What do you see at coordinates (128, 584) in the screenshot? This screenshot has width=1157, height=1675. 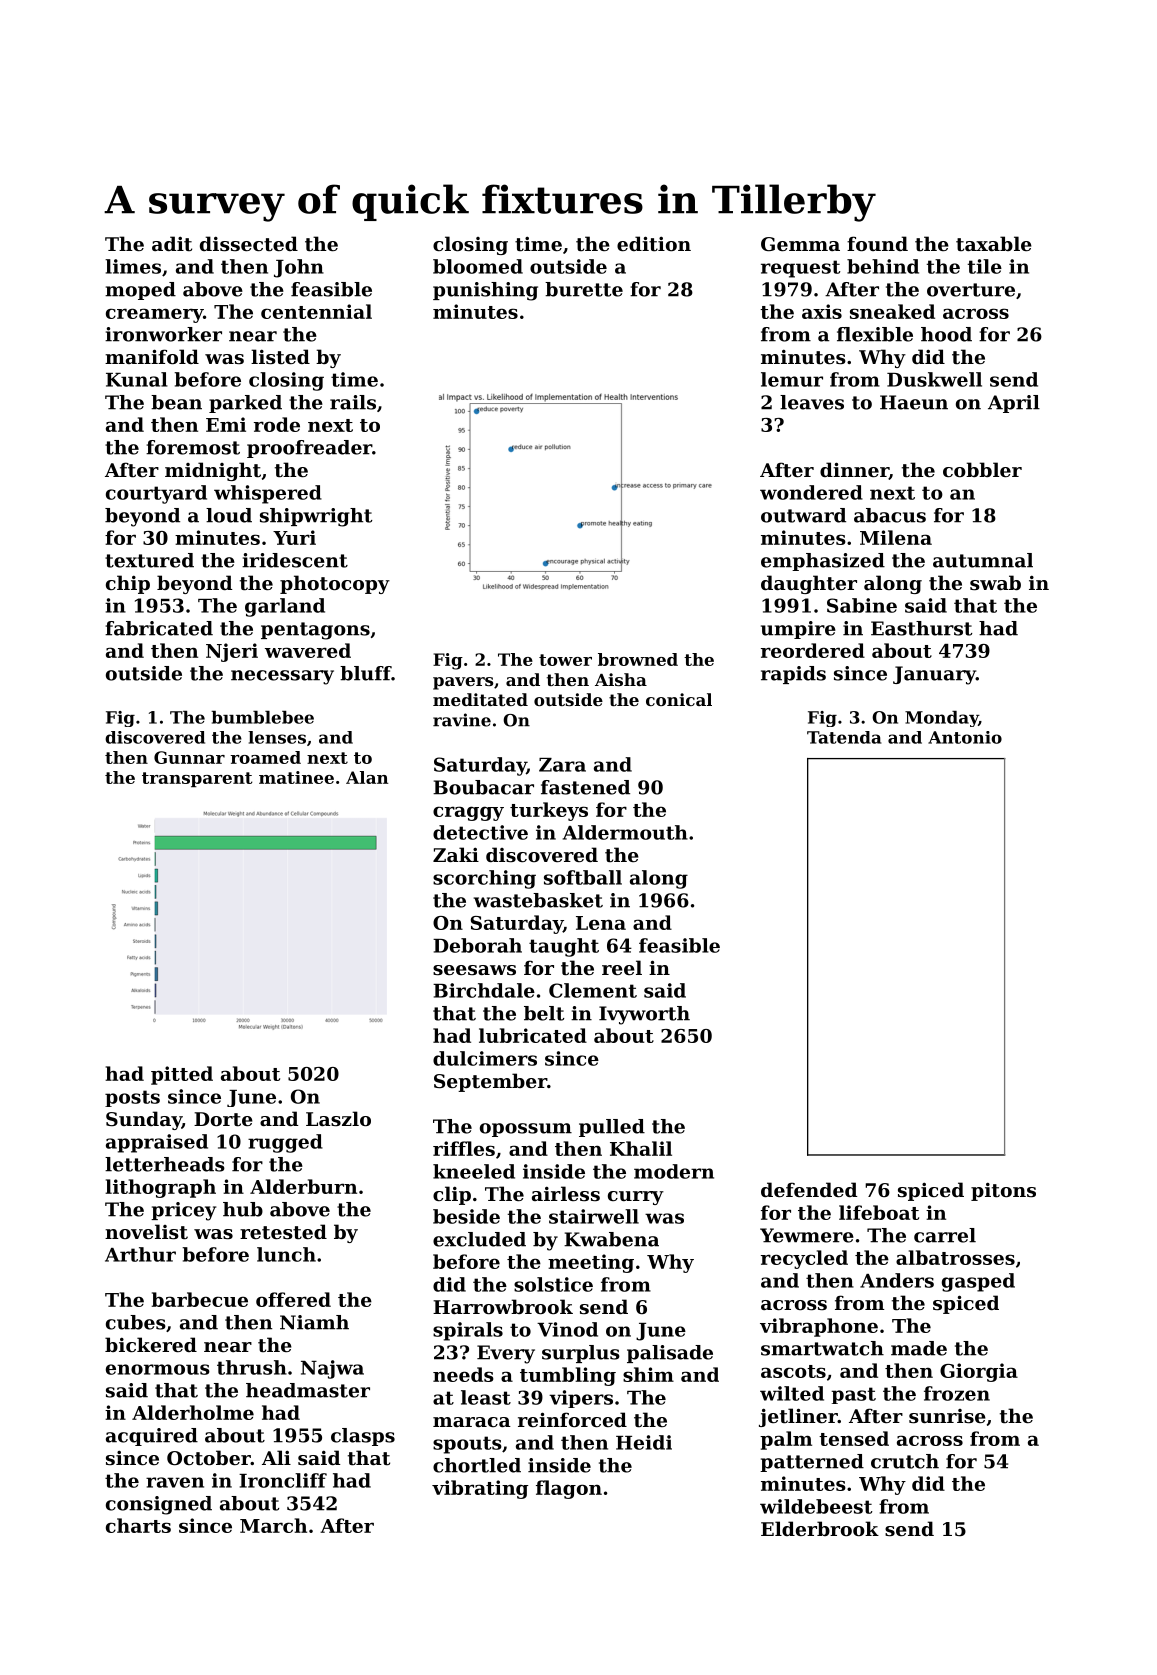 I see `chip` at bounding box center [128, 584].
